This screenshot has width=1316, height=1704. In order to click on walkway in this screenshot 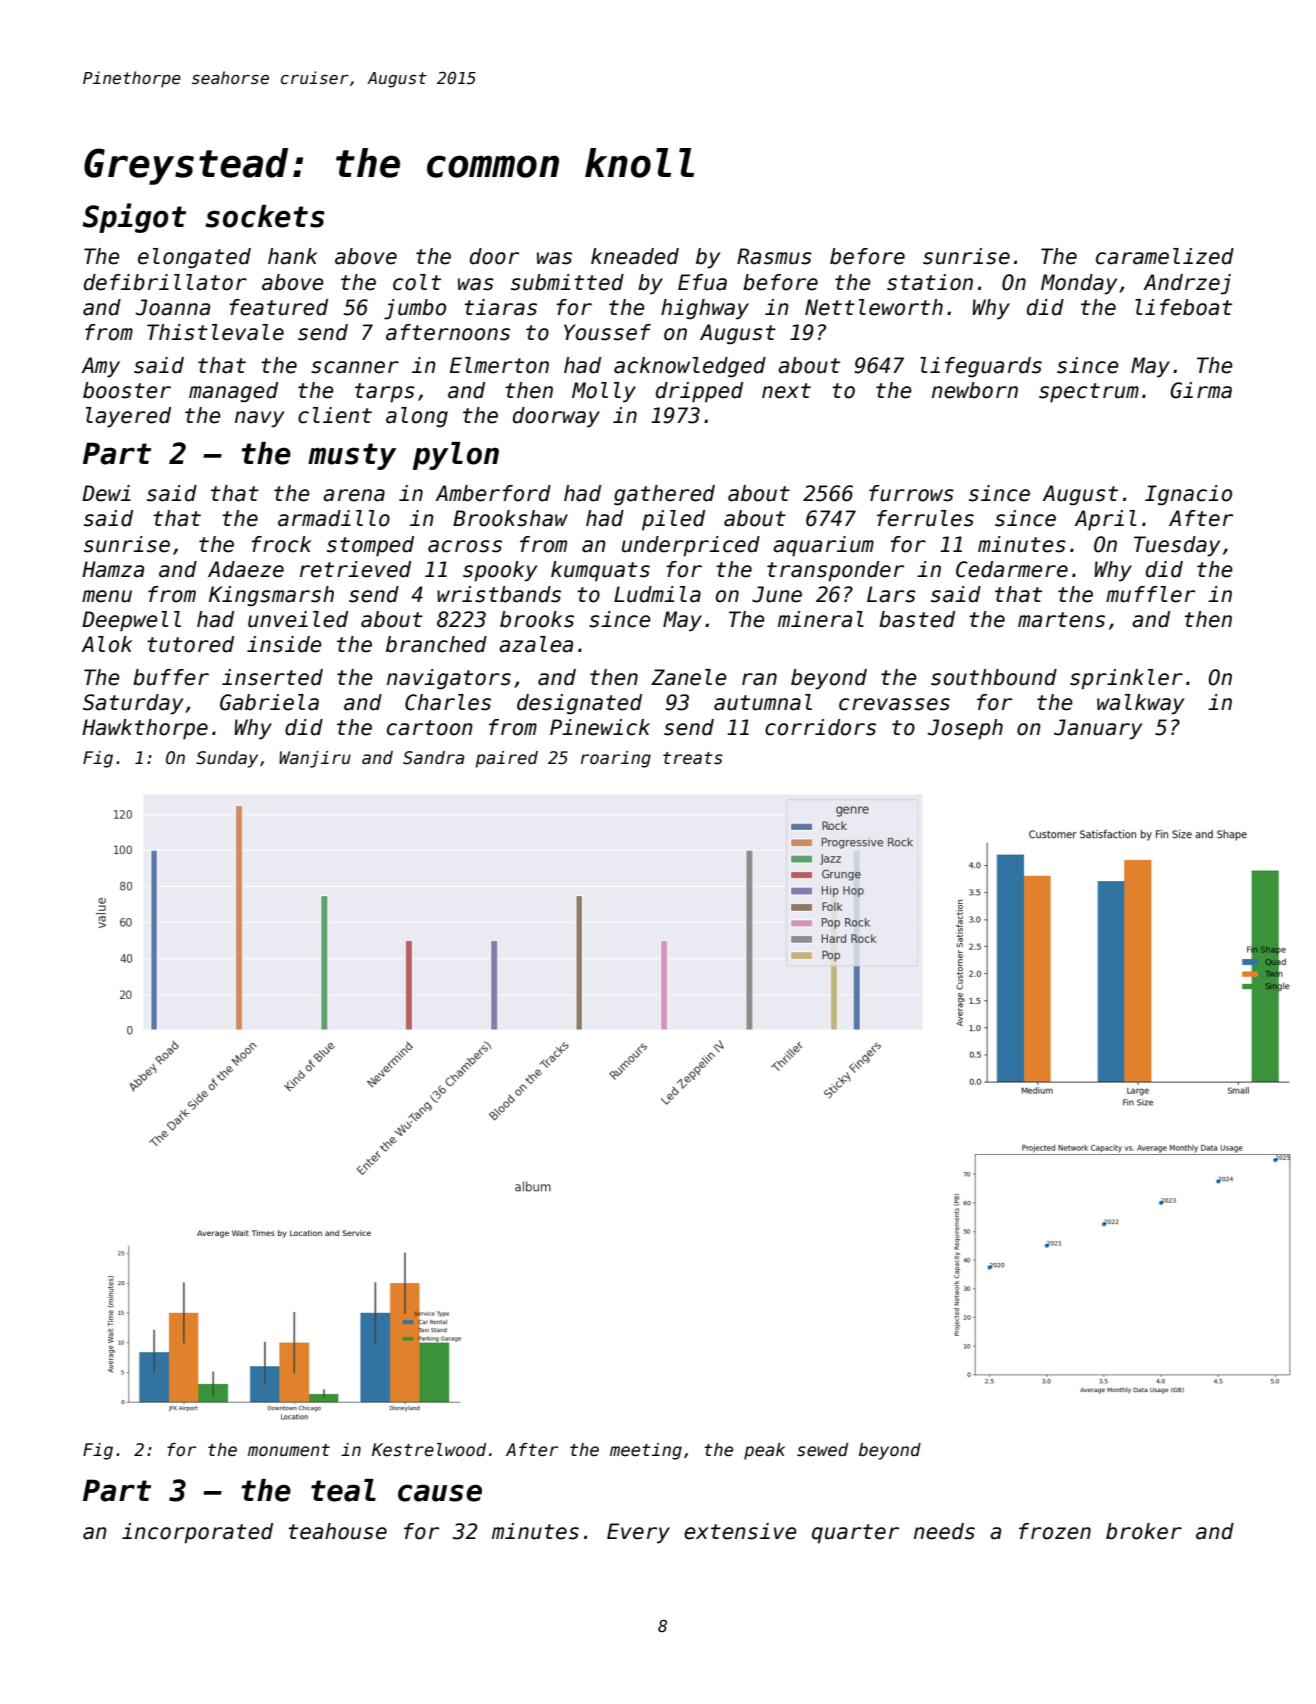, I will do `click(1140, 704)`.
